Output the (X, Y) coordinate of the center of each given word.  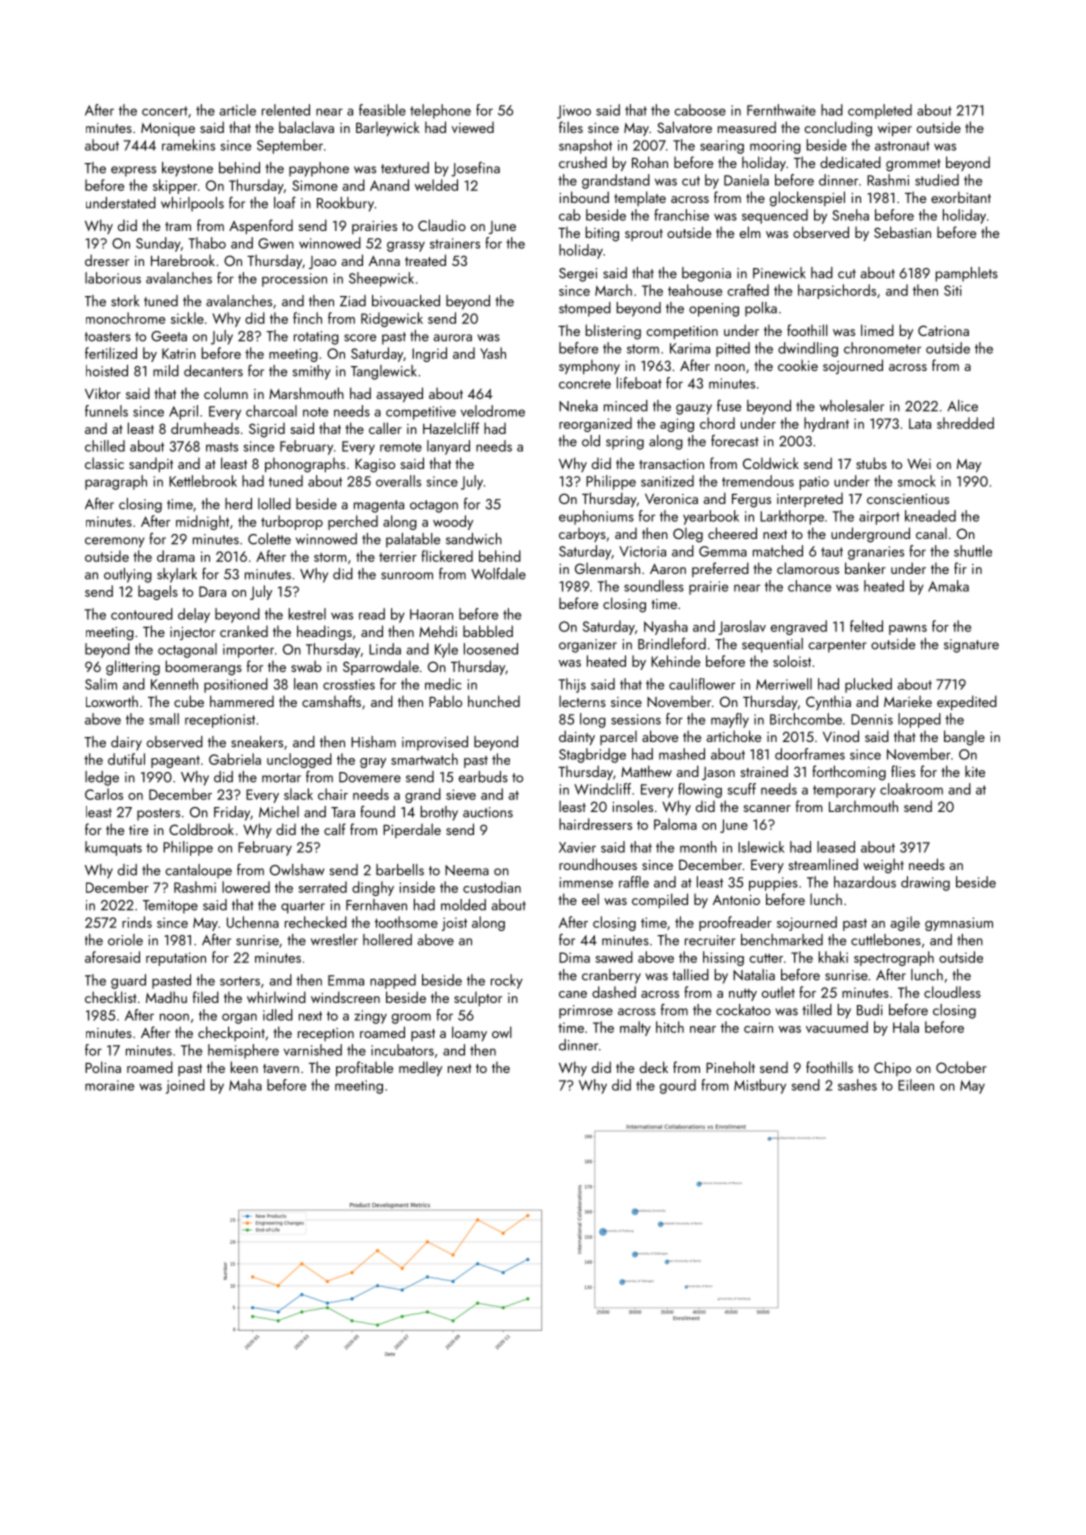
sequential (772, 645)
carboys (582, 534)
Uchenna (253, 922)
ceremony (115, 542)
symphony (589, 366)
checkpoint (231, 1033)
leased (836, 847)
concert (165, 111)
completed (880, 111)
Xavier (577, 847)
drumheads (205, 428)
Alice (962, 406)
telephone (440, 111)
